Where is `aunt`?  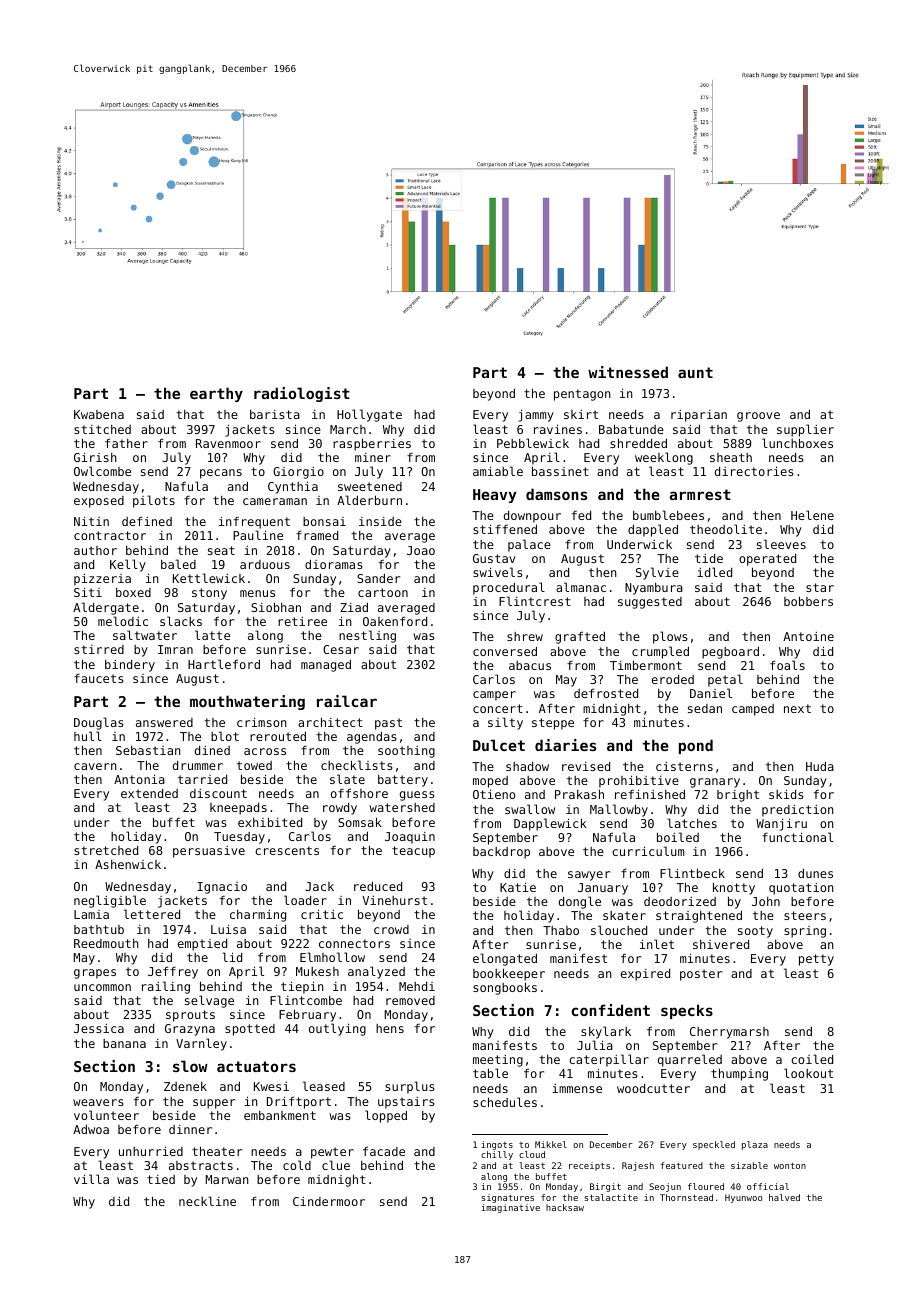
aunt is located at coordinates (695, 372).
